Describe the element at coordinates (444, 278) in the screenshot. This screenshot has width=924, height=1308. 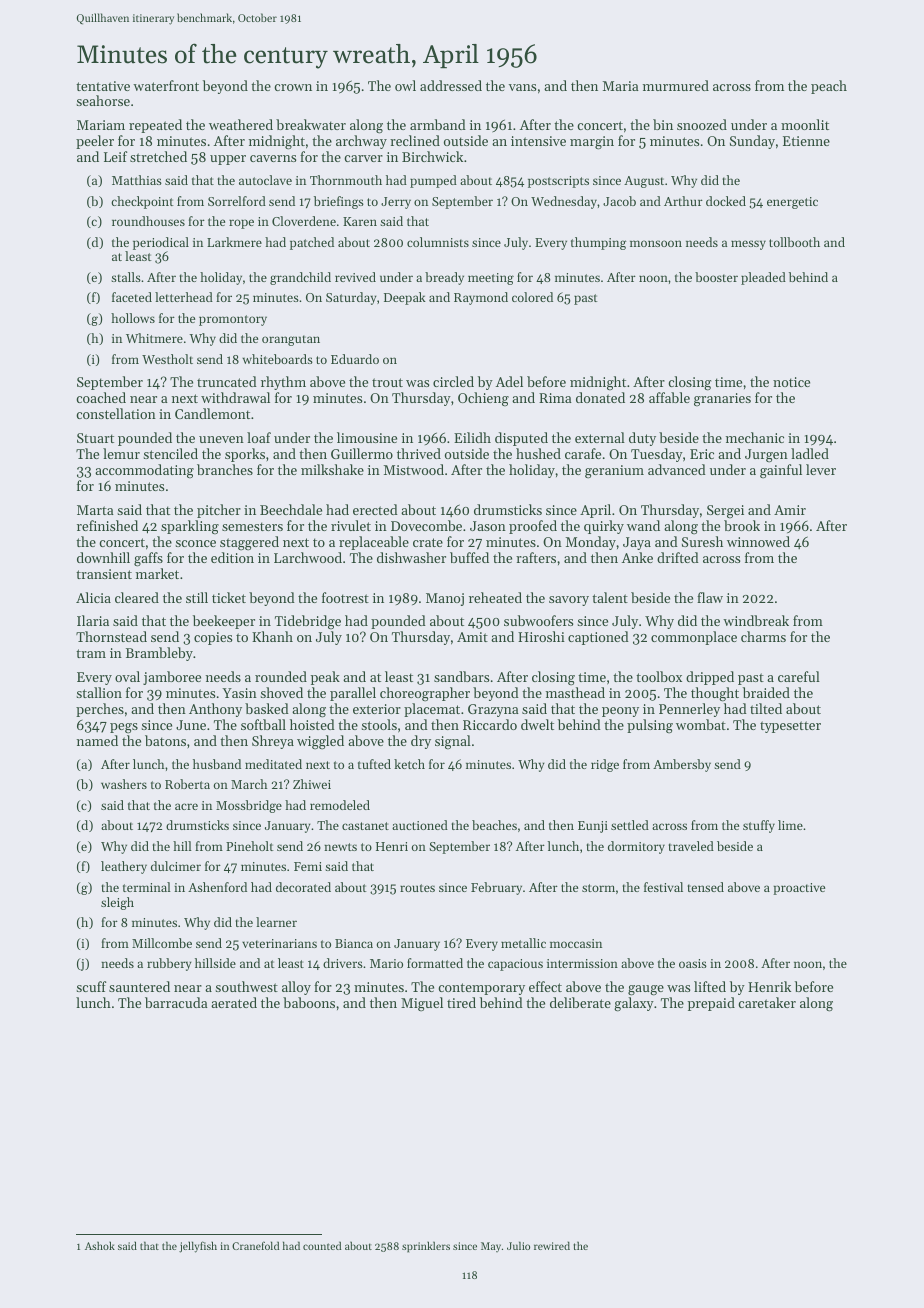
I see `bready` at that location.
